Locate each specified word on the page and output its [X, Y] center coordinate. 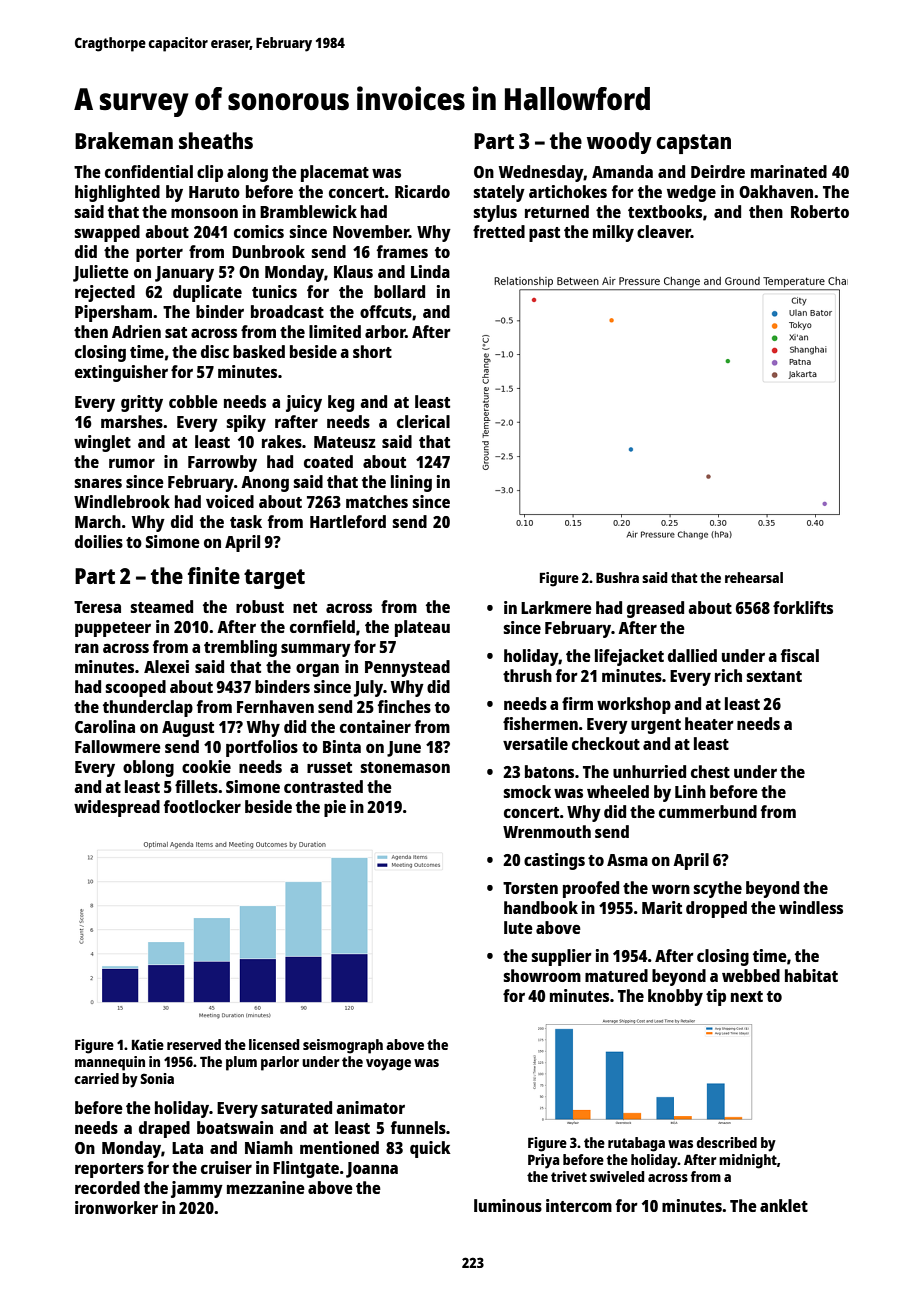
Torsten [530, 888]
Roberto [820, 211]
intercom [579, 1205]
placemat [335, 173]
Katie [148, 1044]
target [274, 579]
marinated [789, 171]
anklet [784, 1205]
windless [811, 907]
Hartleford [348, 521]
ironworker [116, 1207]
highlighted [117, 193]
